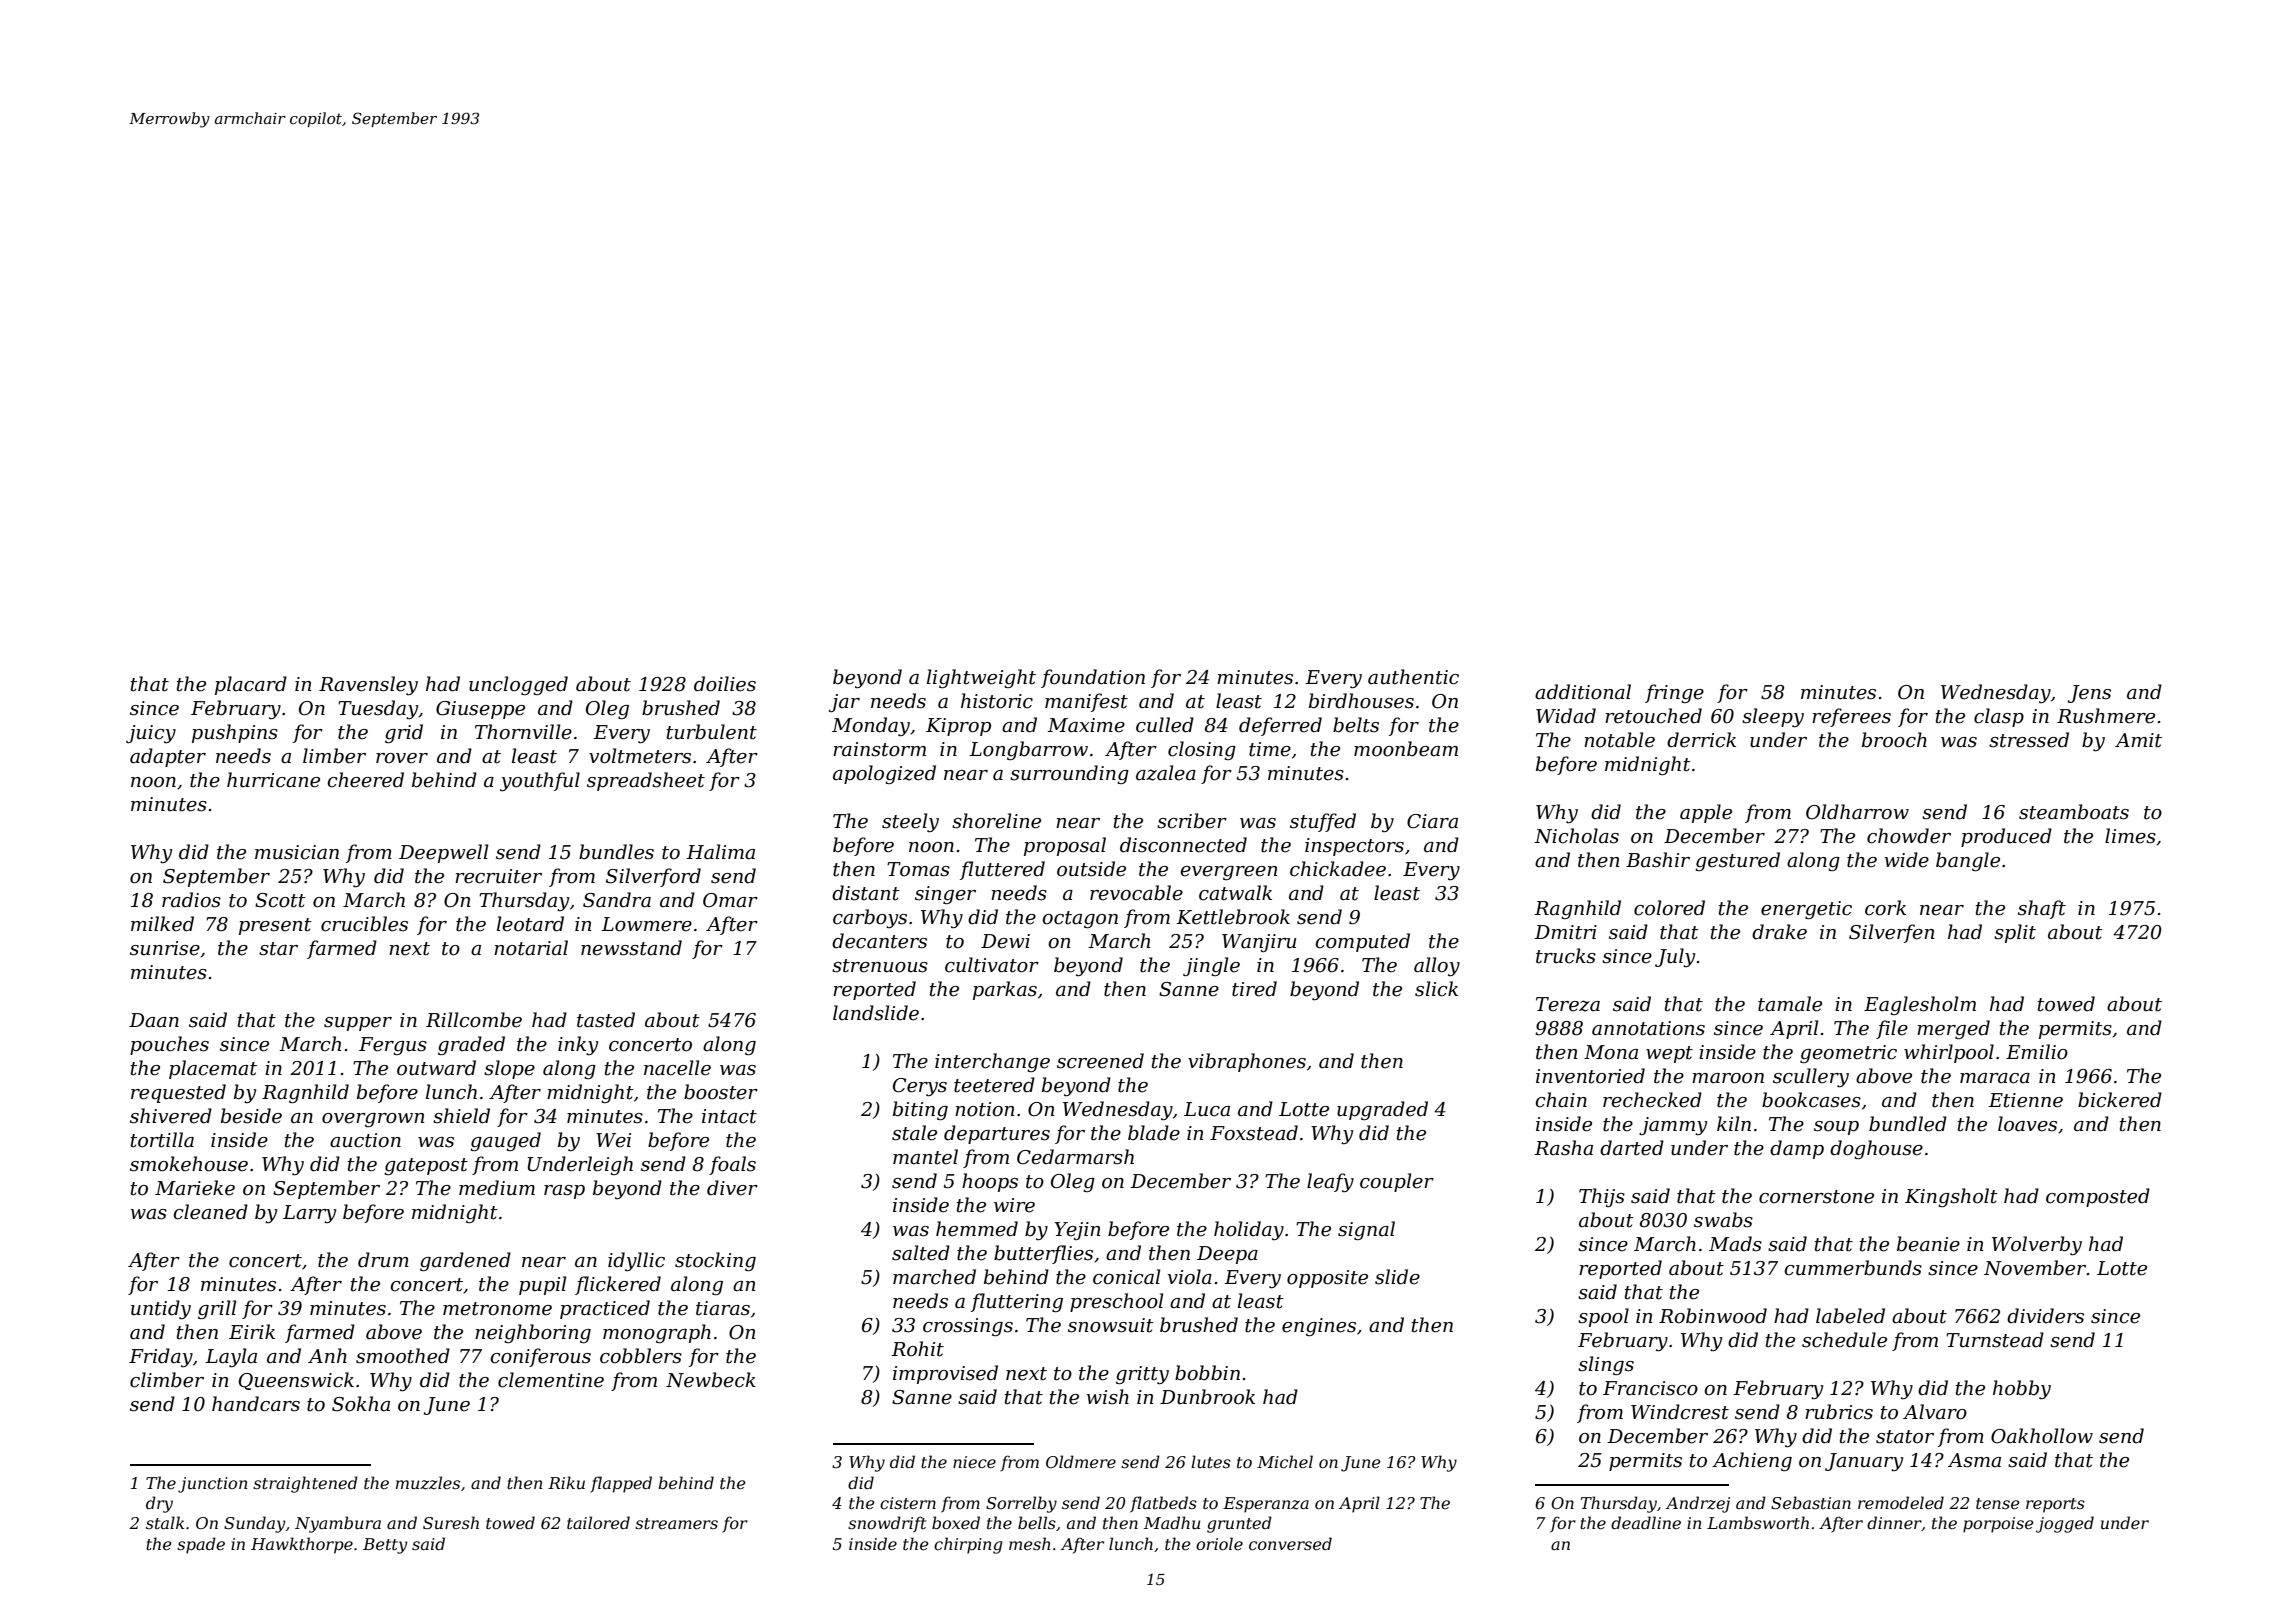  I want to click on strenuous, so click(880, 966).
